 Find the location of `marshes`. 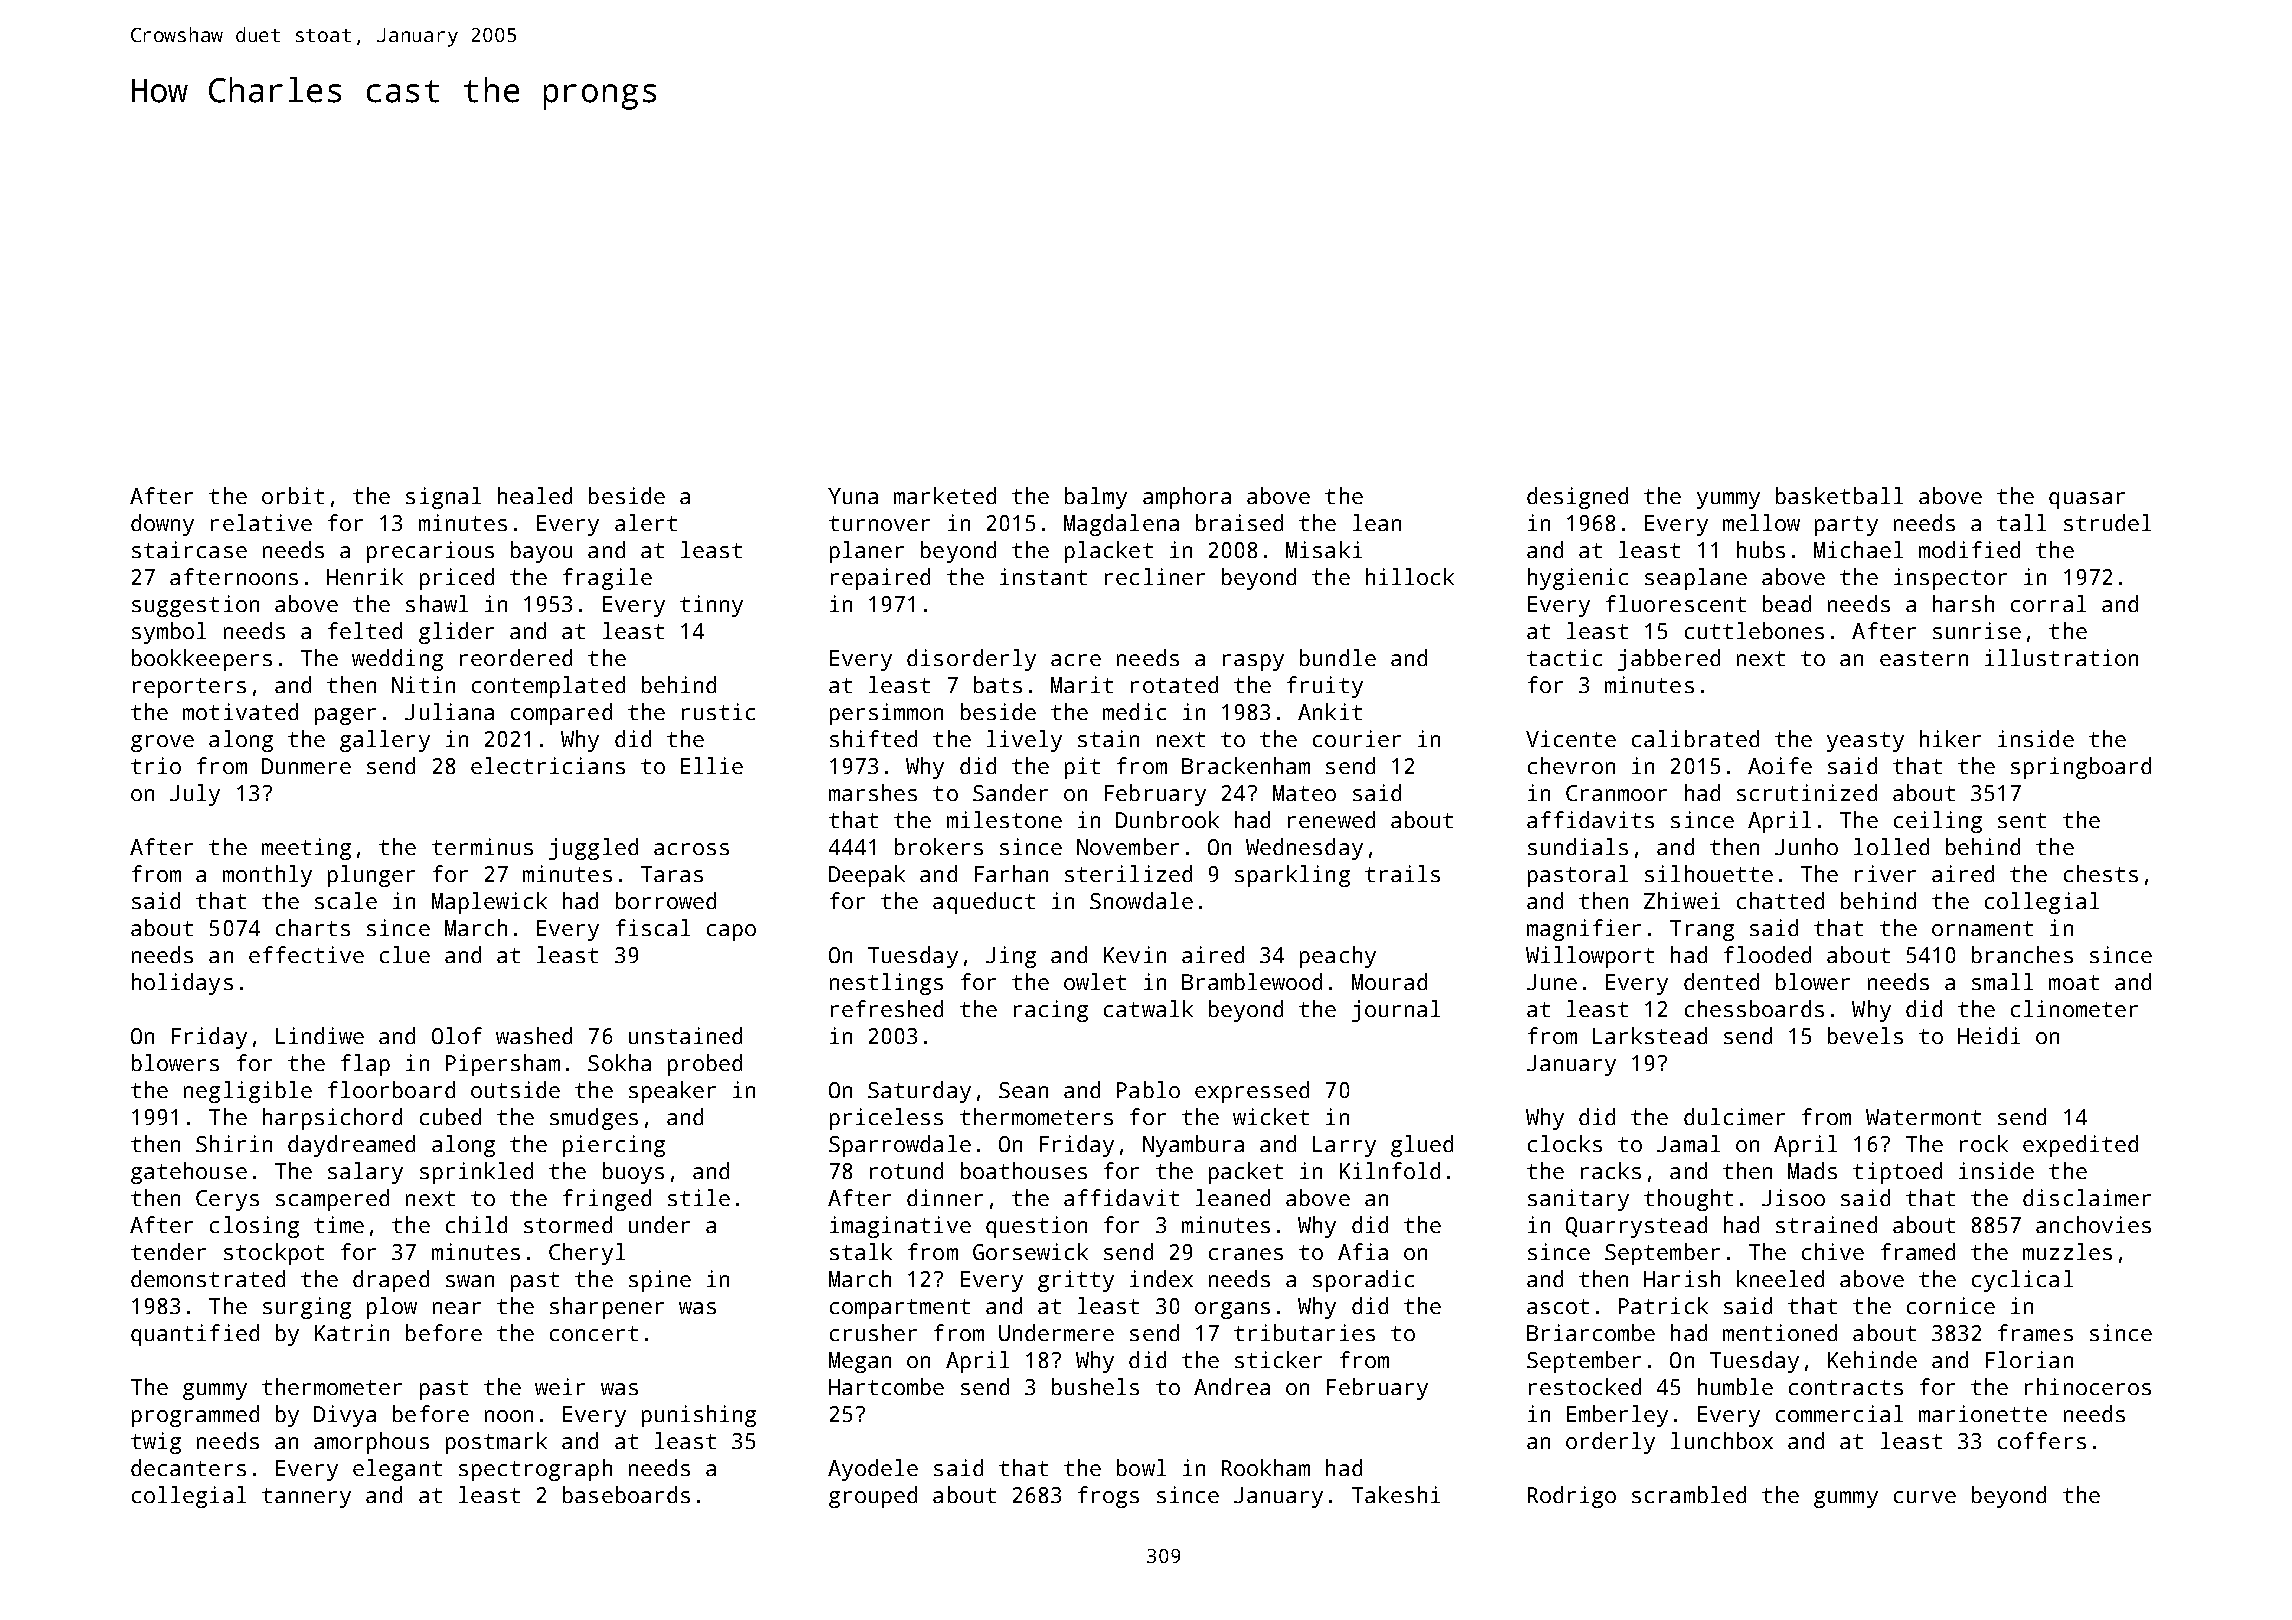

marshes is located at coordinates (873, 792).
